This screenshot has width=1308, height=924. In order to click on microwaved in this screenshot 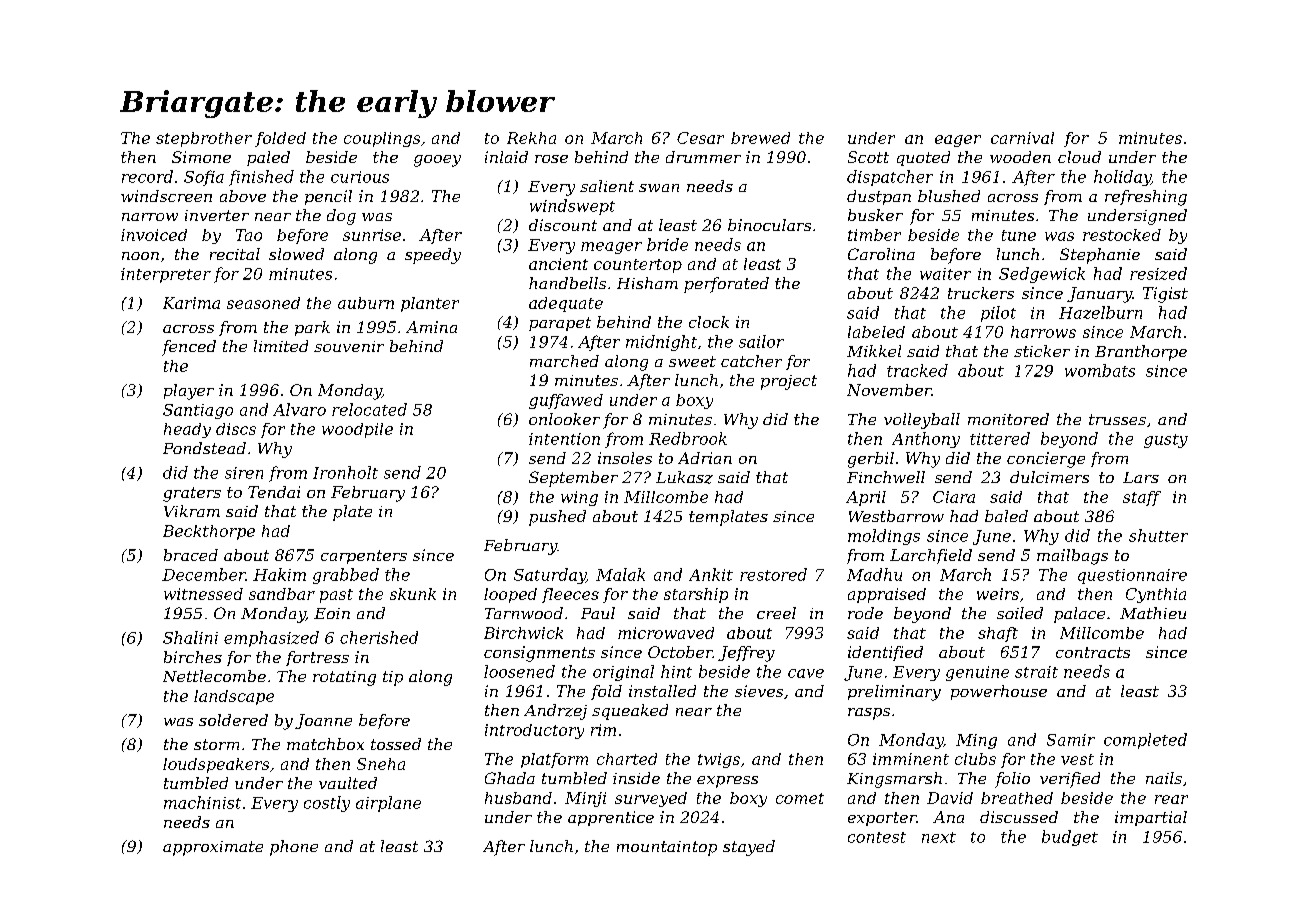, I will do `click(666, 633)`.
